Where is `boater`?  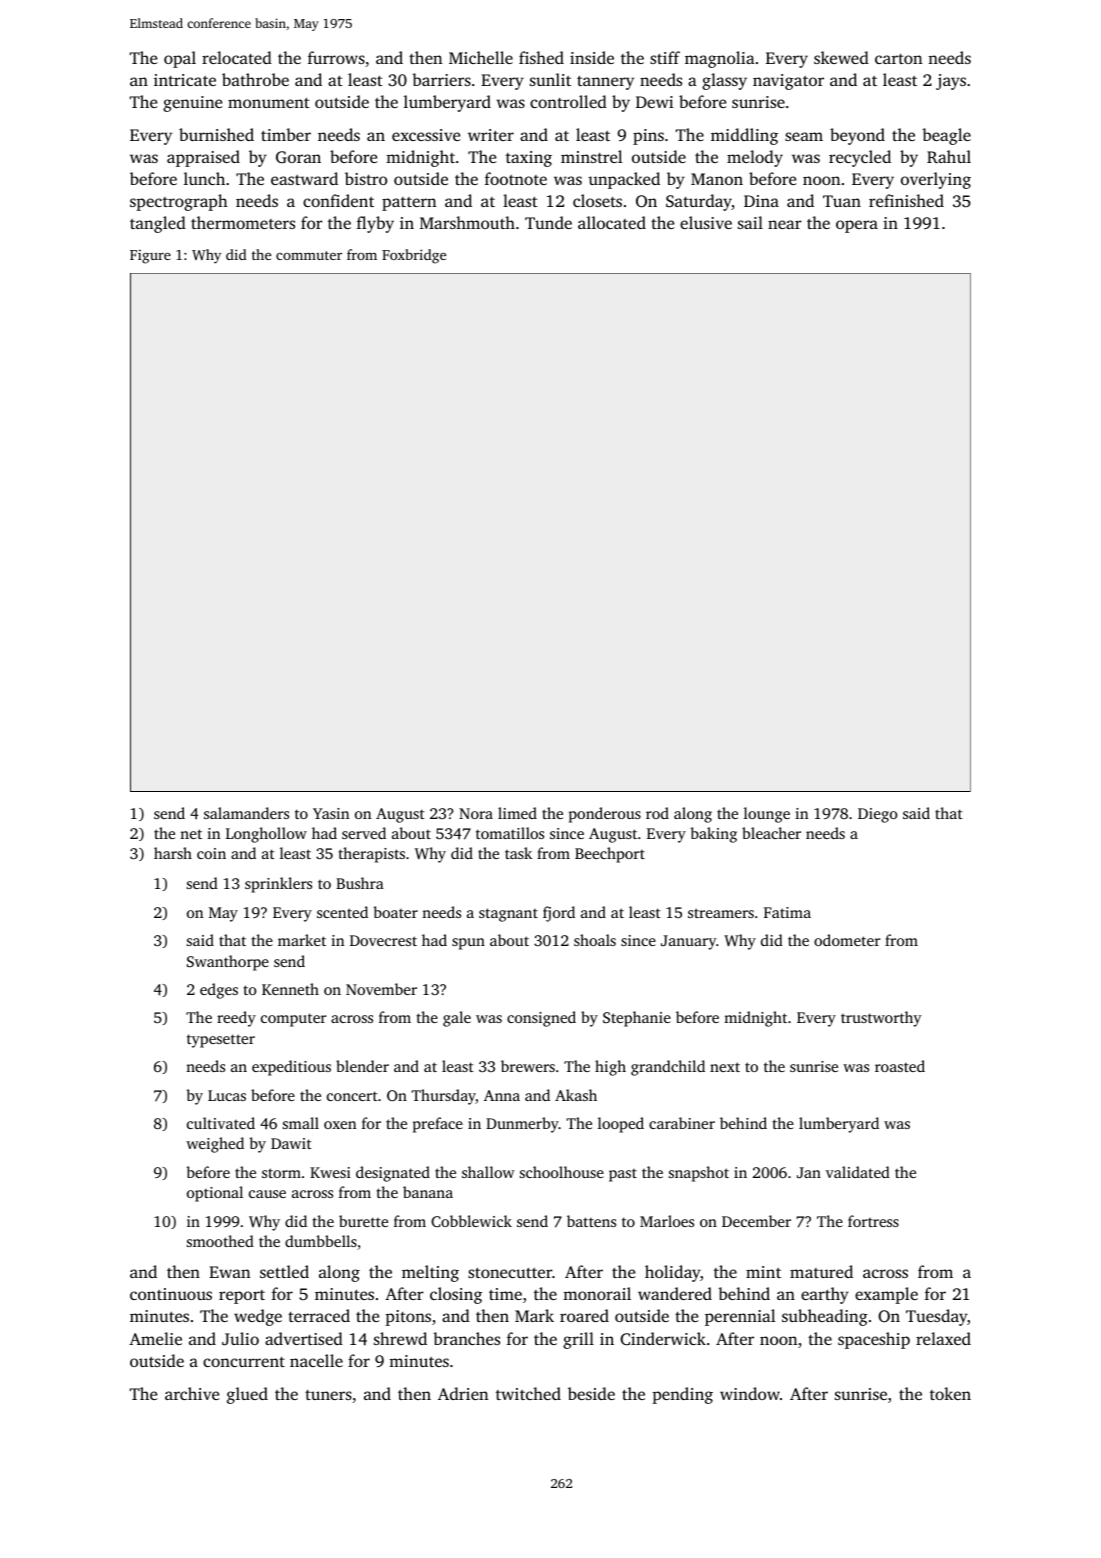
boater is located at coordinates (395, 912).
